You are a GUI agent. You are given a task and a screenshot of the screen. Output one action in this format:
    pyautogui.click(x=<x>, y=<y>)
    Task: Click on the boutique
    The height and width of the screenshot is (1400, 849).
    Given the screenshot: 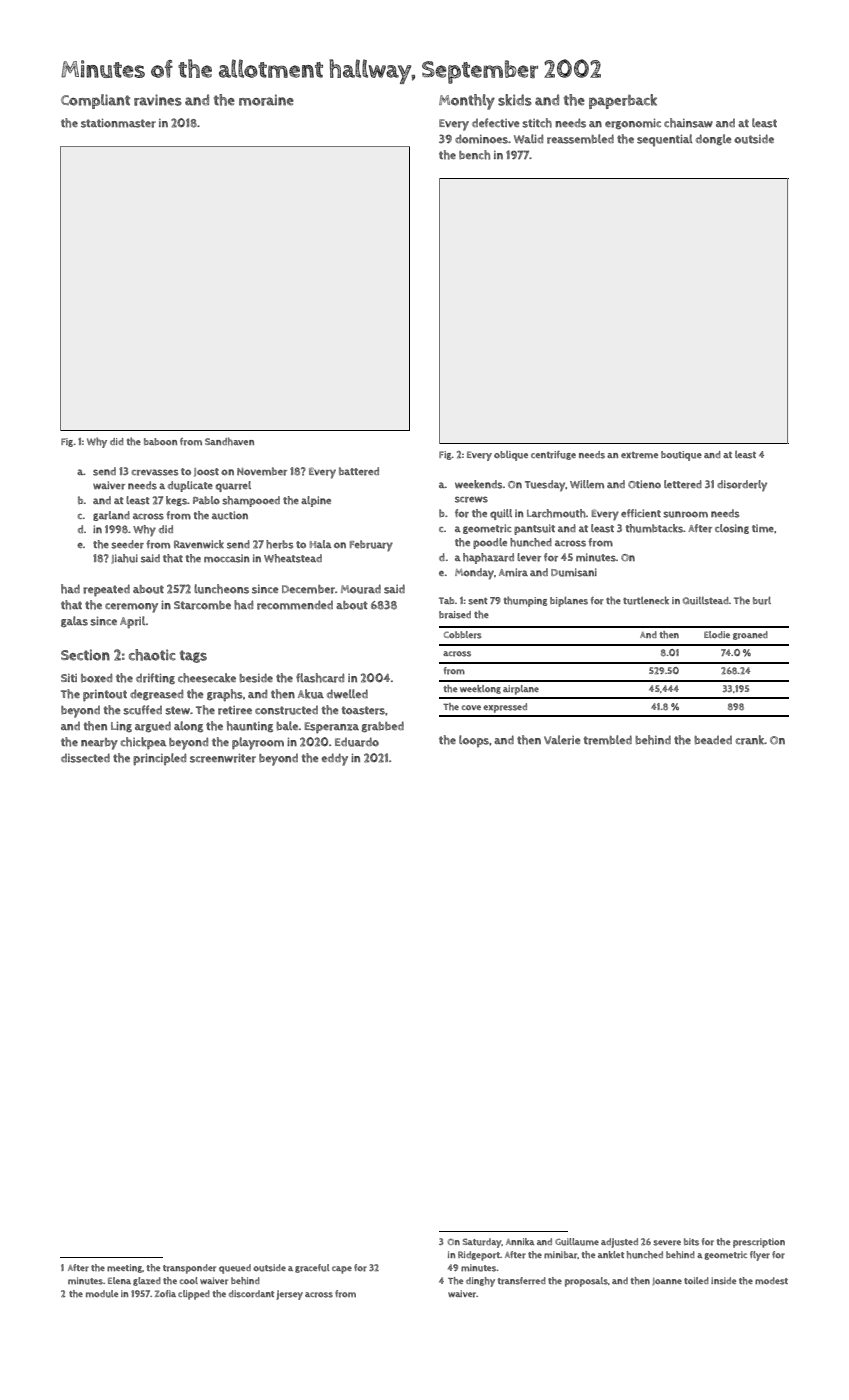 What is the action you would take?
    pyautogui.click(x=681, y=456)
